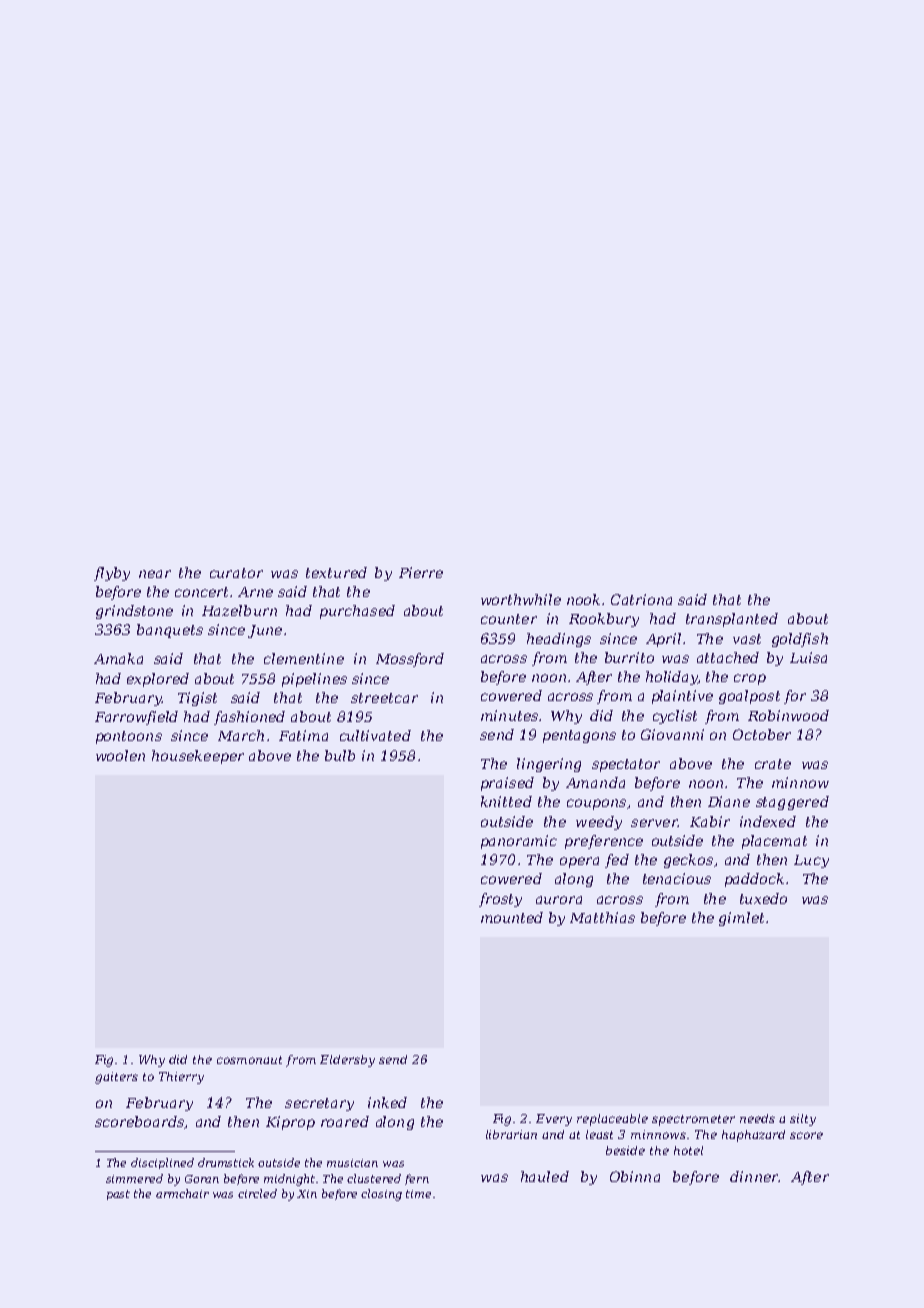 The height and width of the image is (1308, 924). Describe the element at coordinates (732, 620) in the image. I see `transplanted` at that location.
